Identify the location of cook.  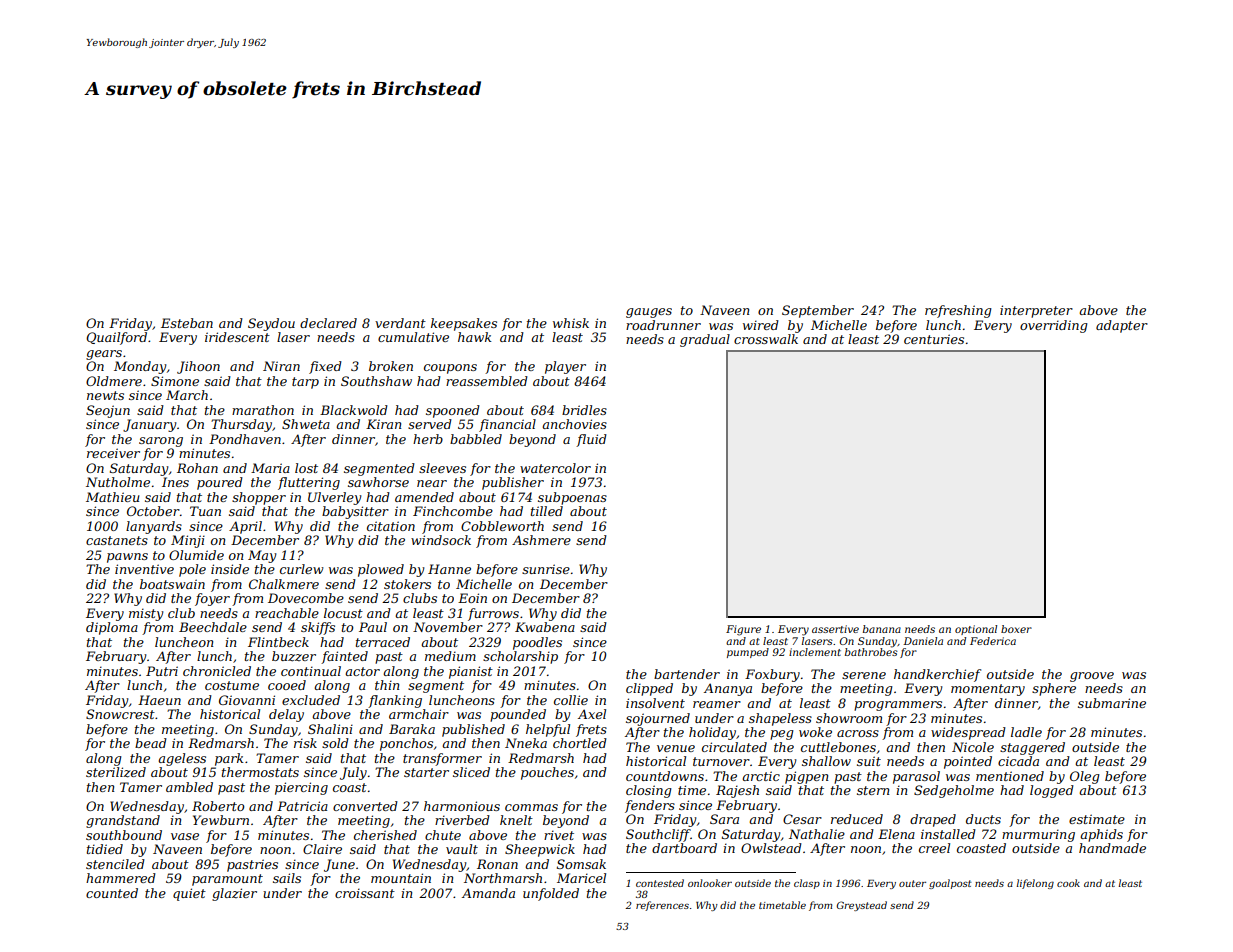
(1068, 883).
